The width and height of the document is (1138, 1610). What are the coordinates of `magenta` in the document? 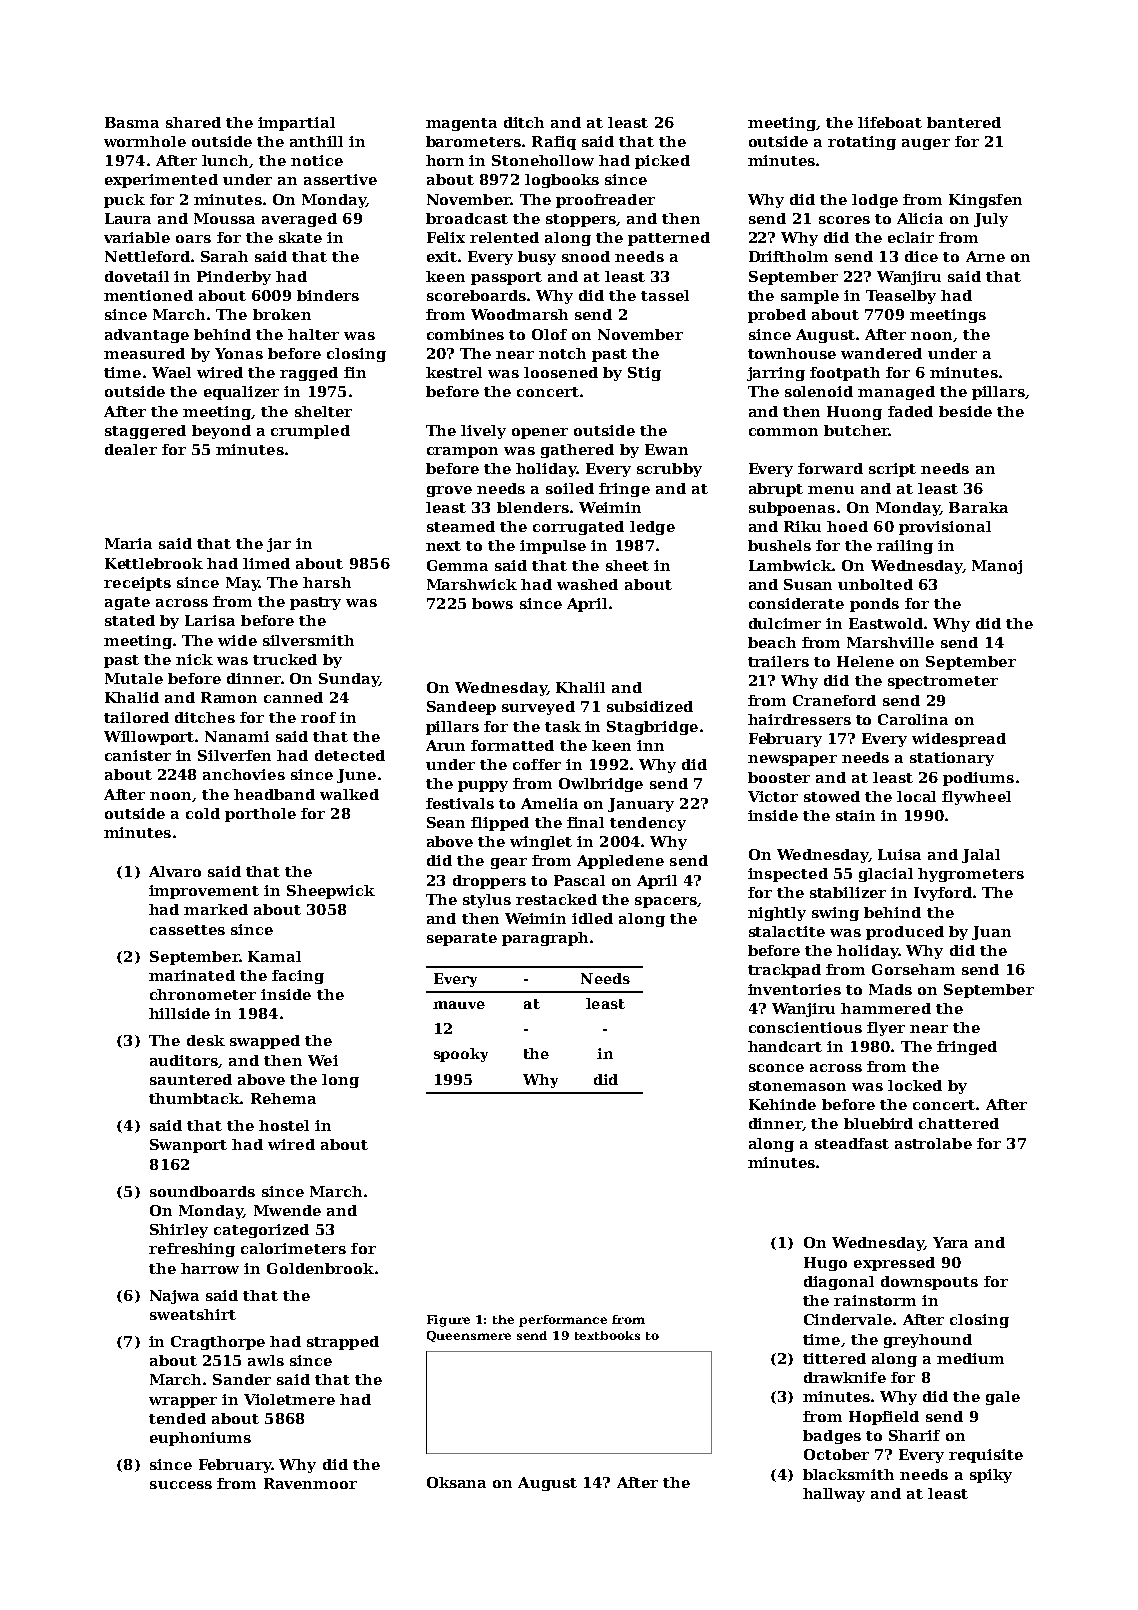 It's located at (461, 124).
